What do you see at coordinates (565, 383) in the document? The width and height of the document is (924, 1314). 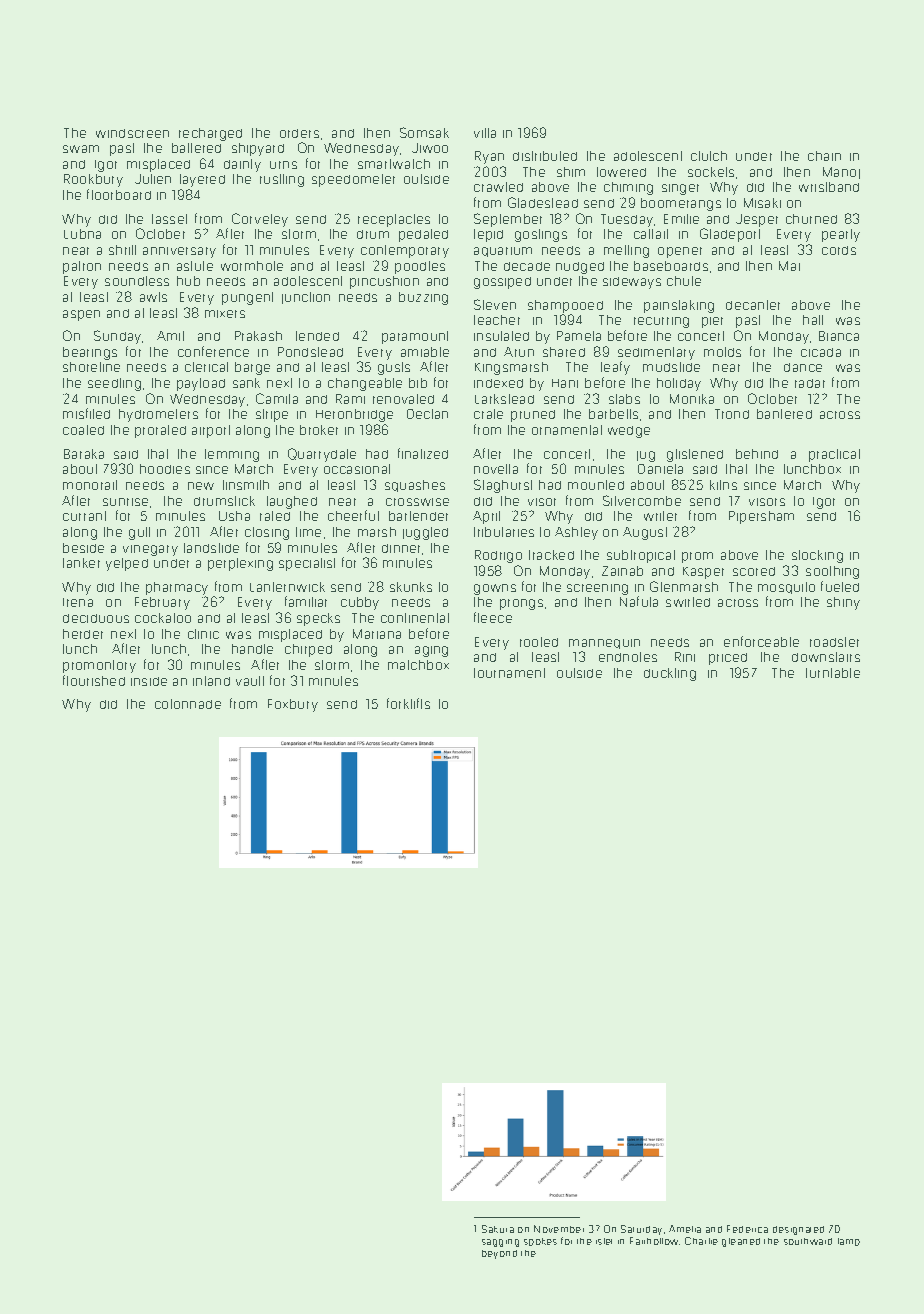 I see `Hani` at bounding box center [565, 383].
